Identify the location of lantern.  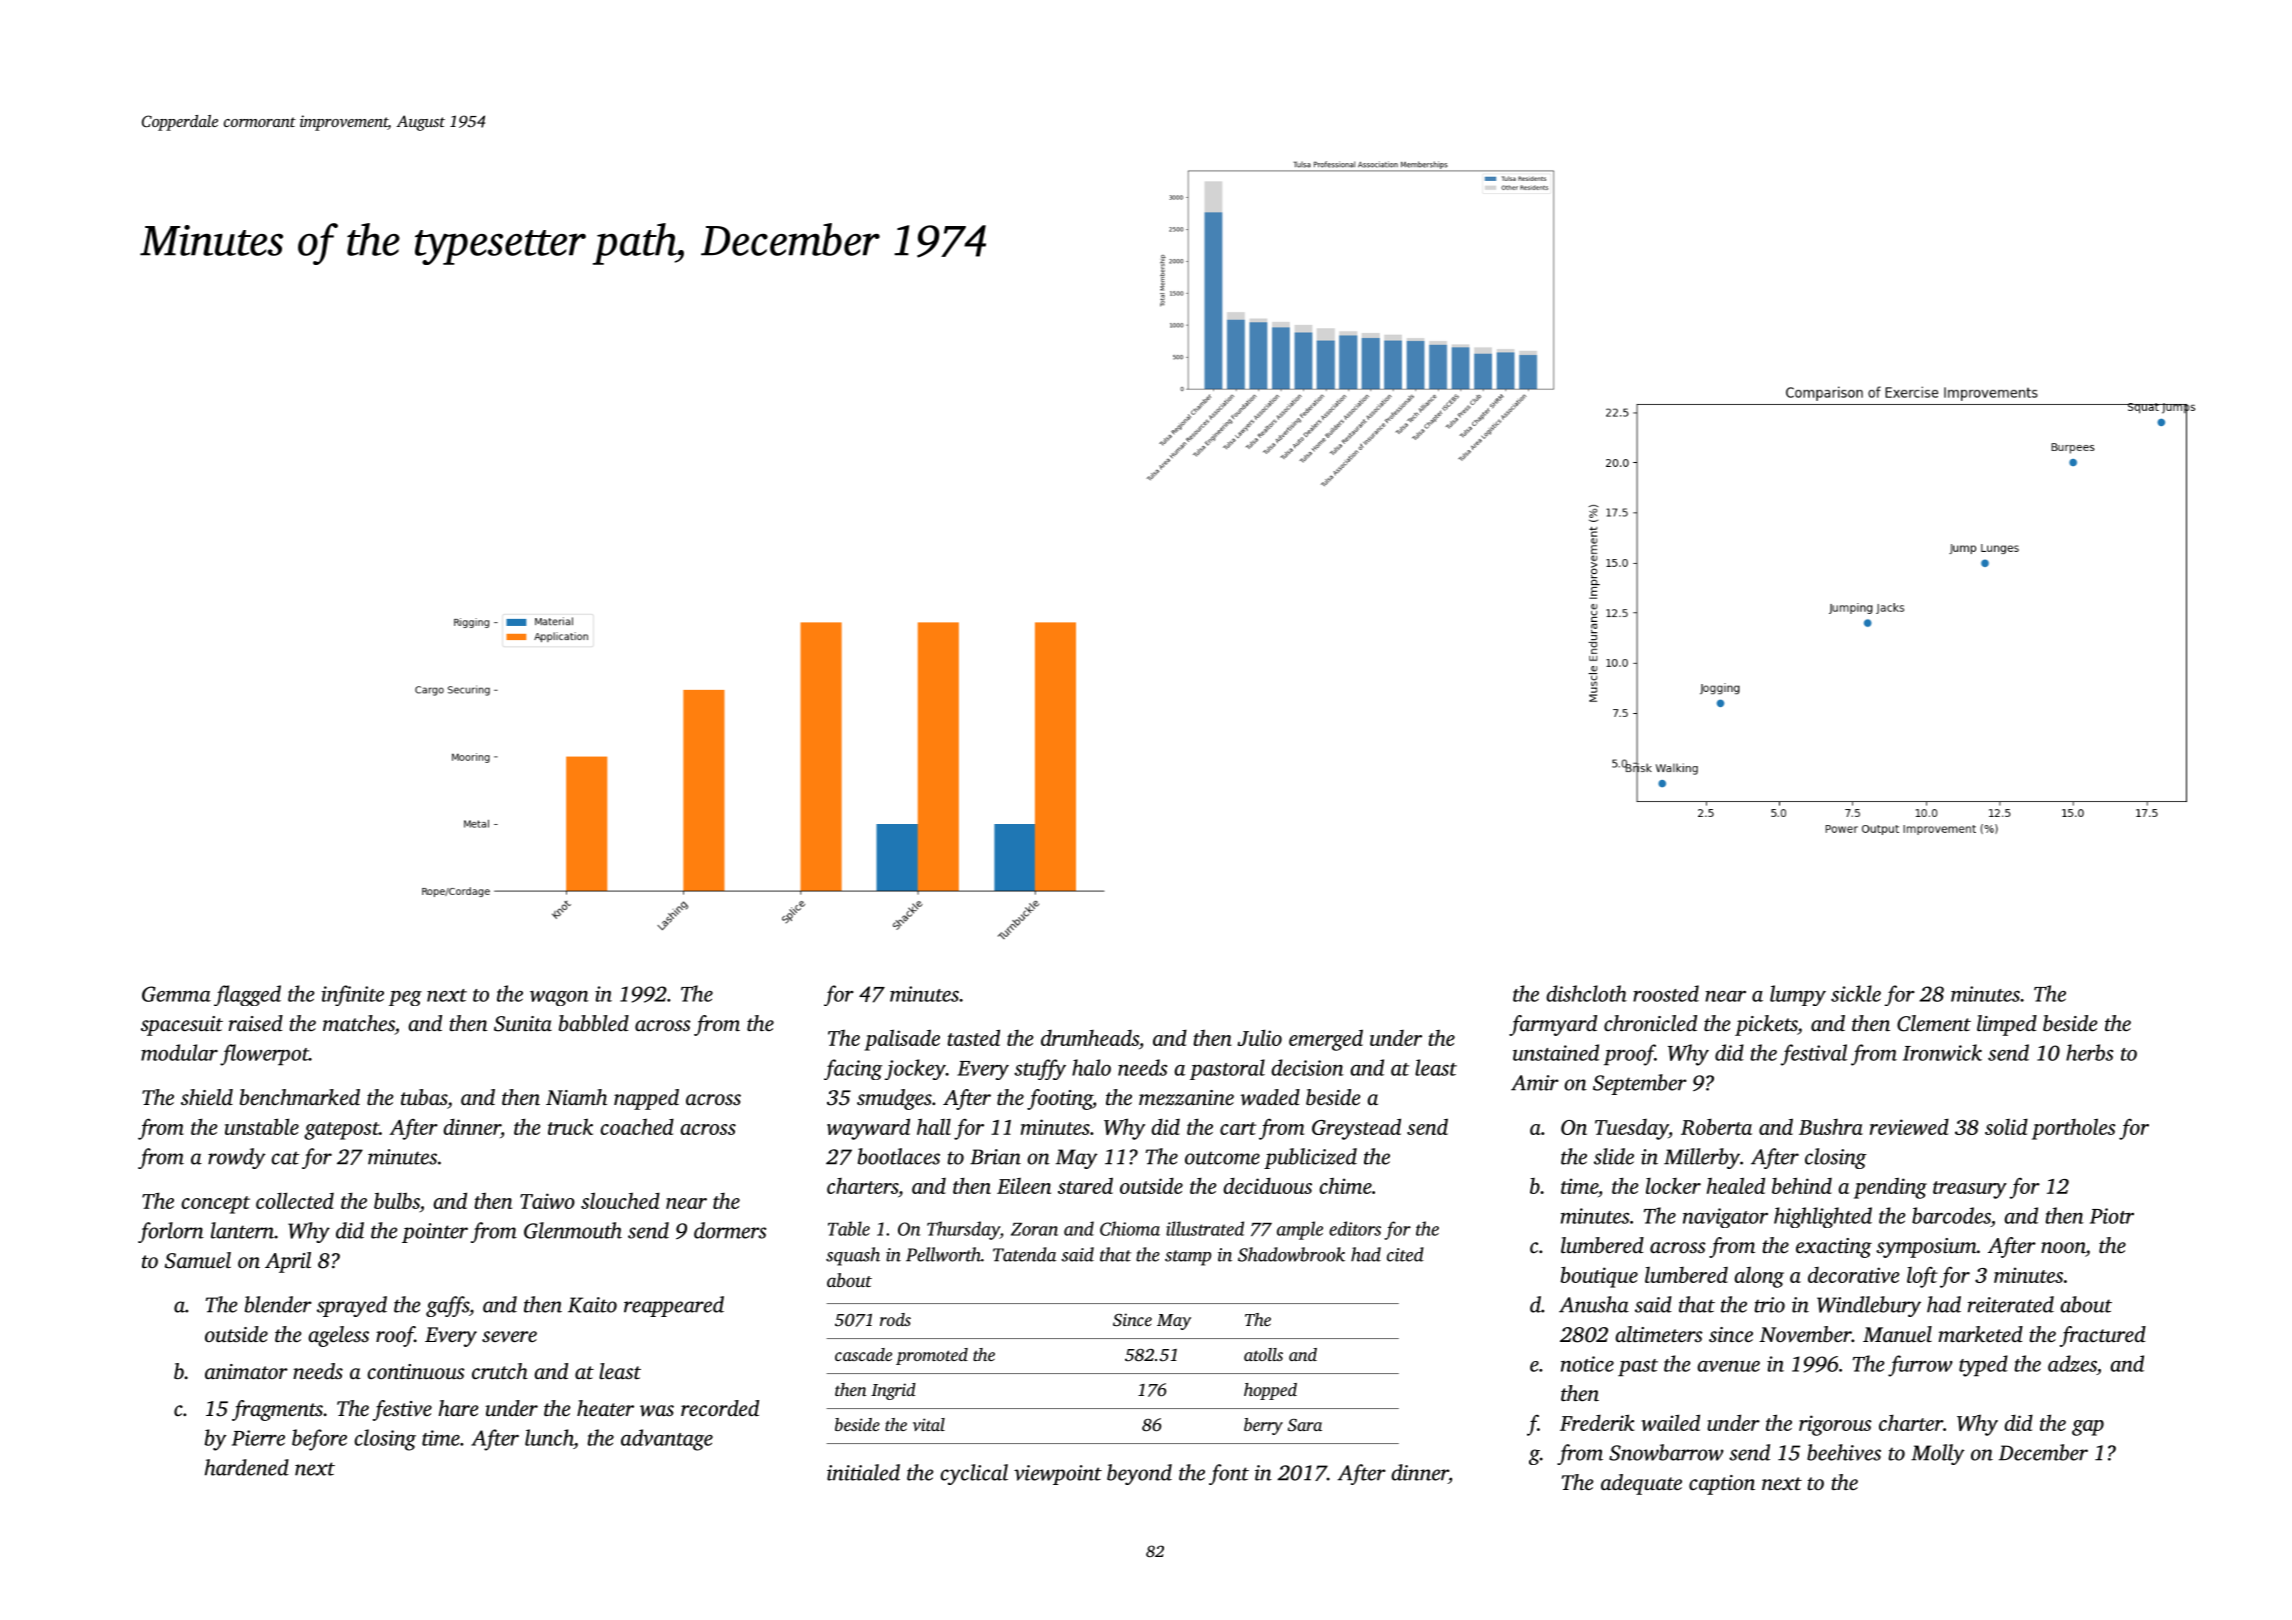
(242, 1230).
